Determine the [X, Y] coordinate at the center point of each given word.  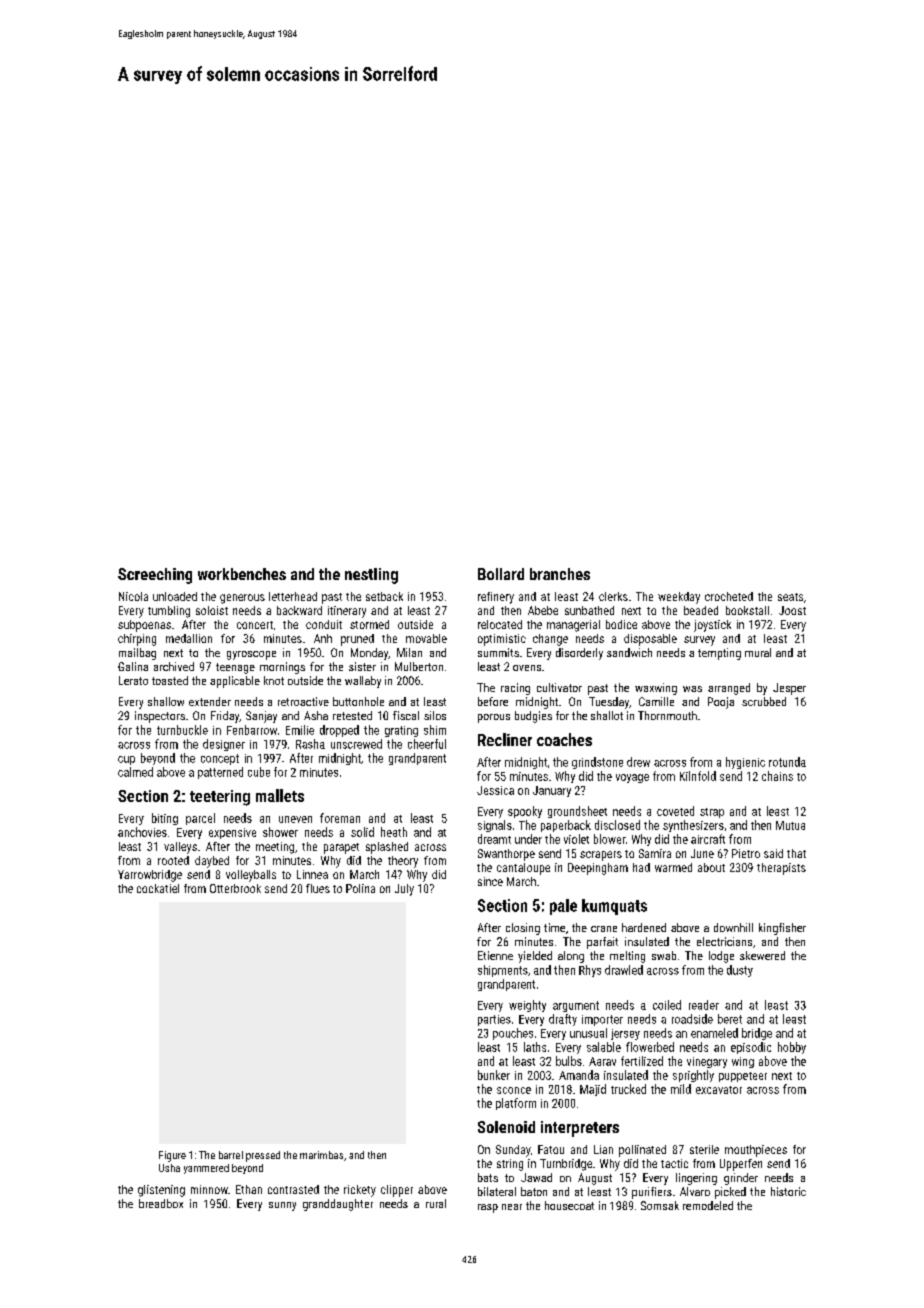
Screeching [155, 576]
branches [560, 574]
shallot [607, 715]
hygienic [745, 763]
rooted [173, 860]
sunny [282, 1206]
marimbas [321, 1155]
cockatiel [158, 888]
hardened [644, 927]
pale [563, 907]
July [404, 890]
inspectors [160, 717]
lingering [696, 1179]
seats [790, 597]
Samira [655, 853]
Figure [172, 1156]
